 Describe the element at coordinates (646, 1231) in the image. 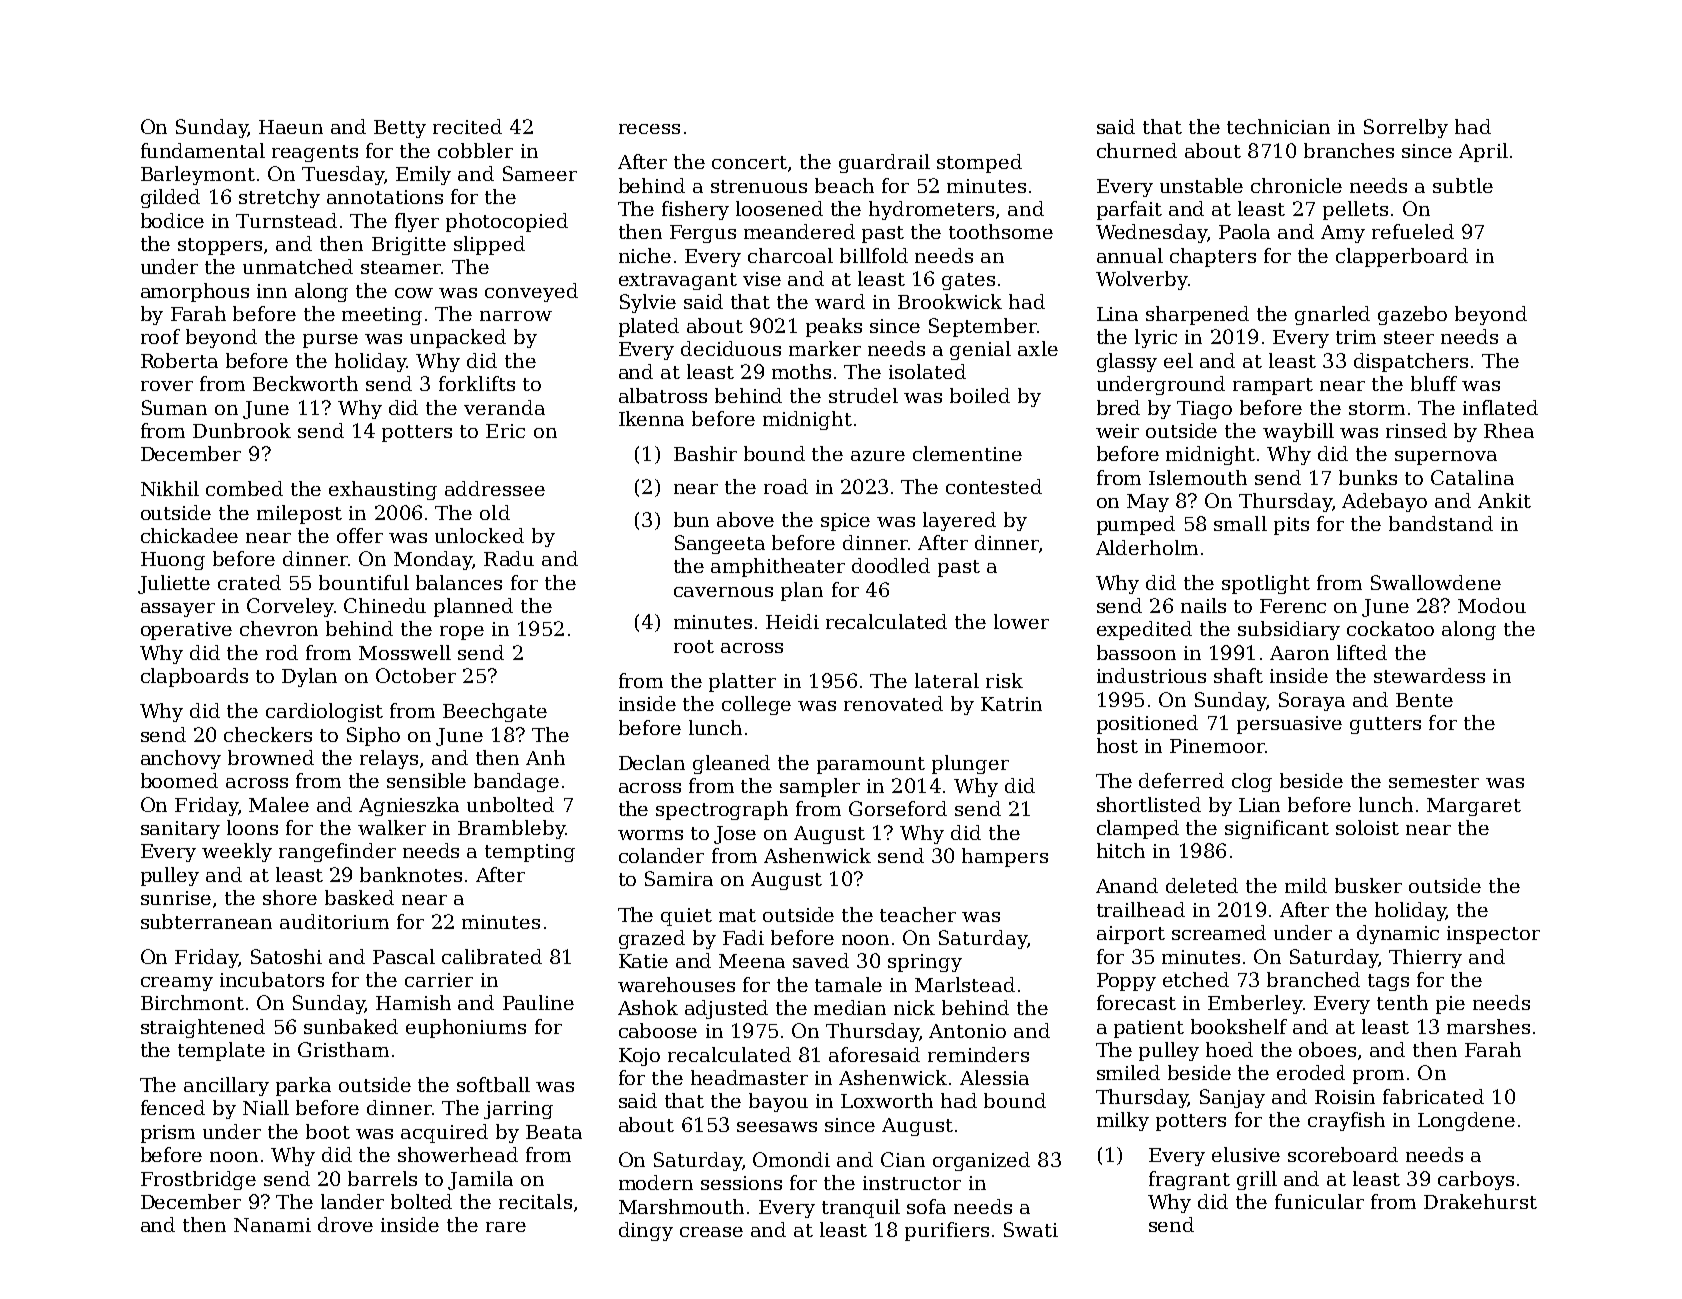

I see `dingy` at that location.
